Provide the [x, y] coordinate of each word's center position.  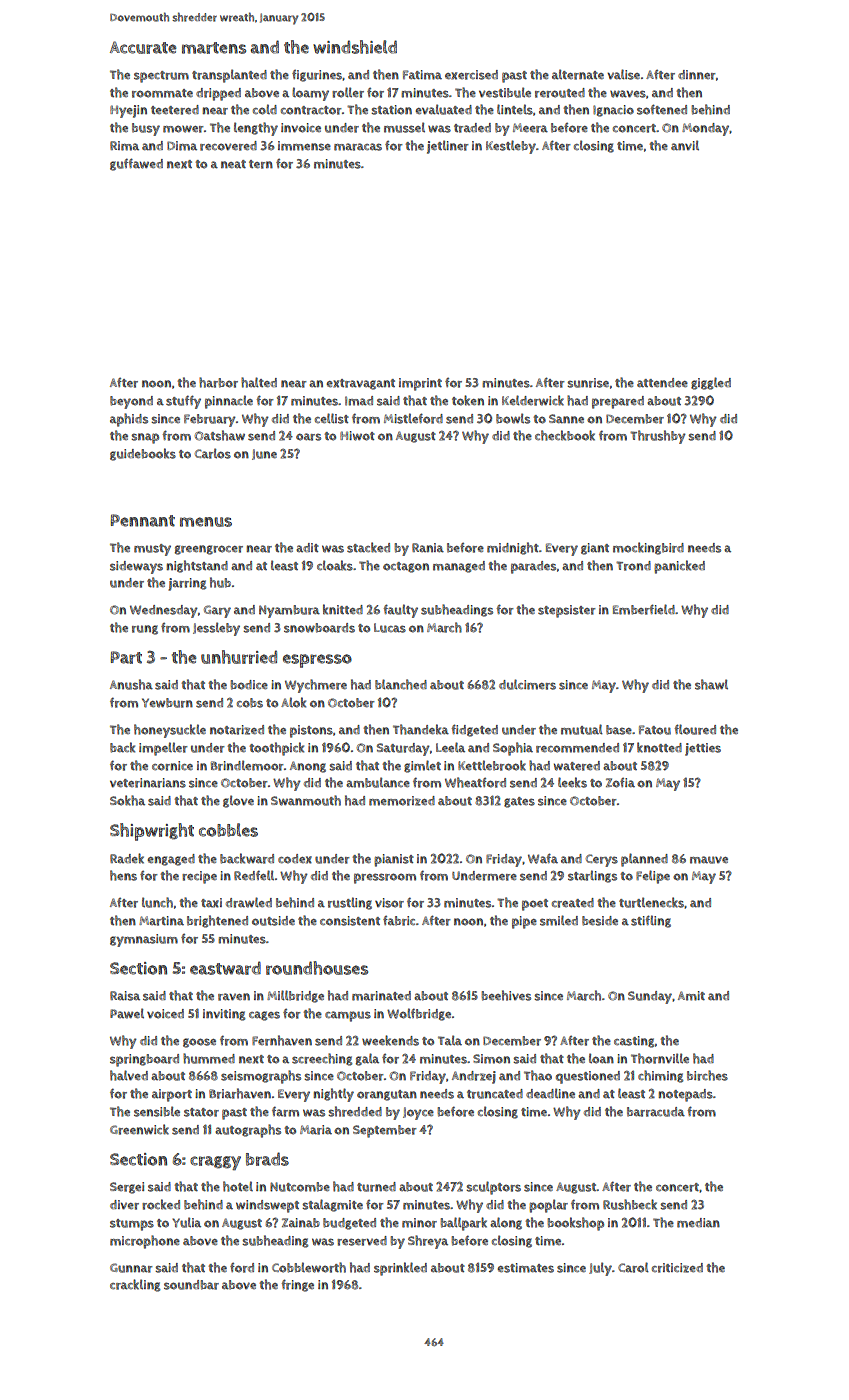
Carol [633, 1267]
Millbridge [295, 996]
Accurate [143, 47]
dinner [697, 75]
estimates [525, 1268]
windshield [355, 47]
